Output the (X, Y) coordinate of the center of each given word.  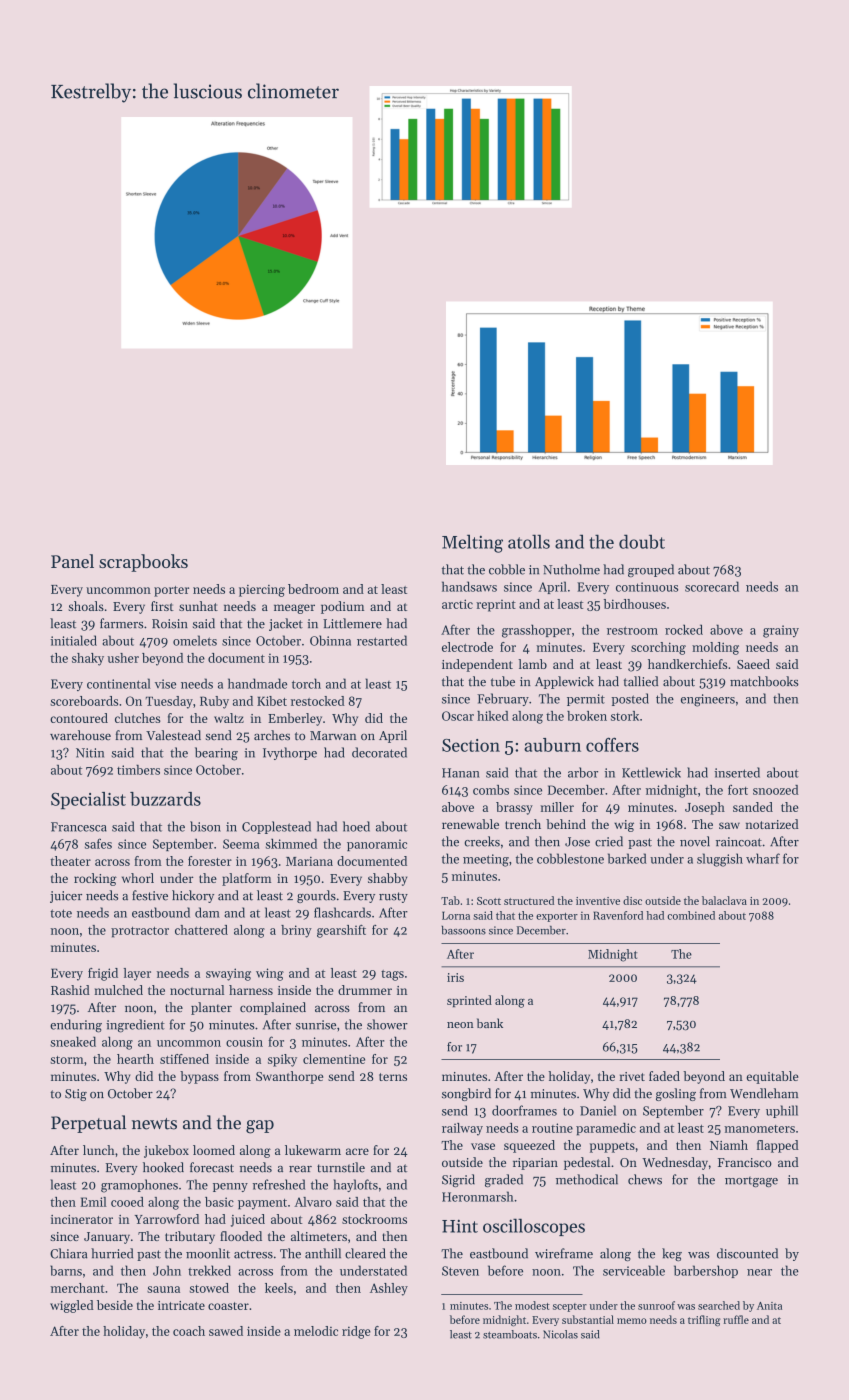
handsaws (469, 586)
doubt (642, 541)
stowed (209, 1288)
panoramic (377, 845)
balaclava (724, 900)
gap (260, 1127)
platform (246, 879)
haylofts (355, 1185)
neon (460, 1025)
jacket (286, 624)
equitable (773, 1077)
